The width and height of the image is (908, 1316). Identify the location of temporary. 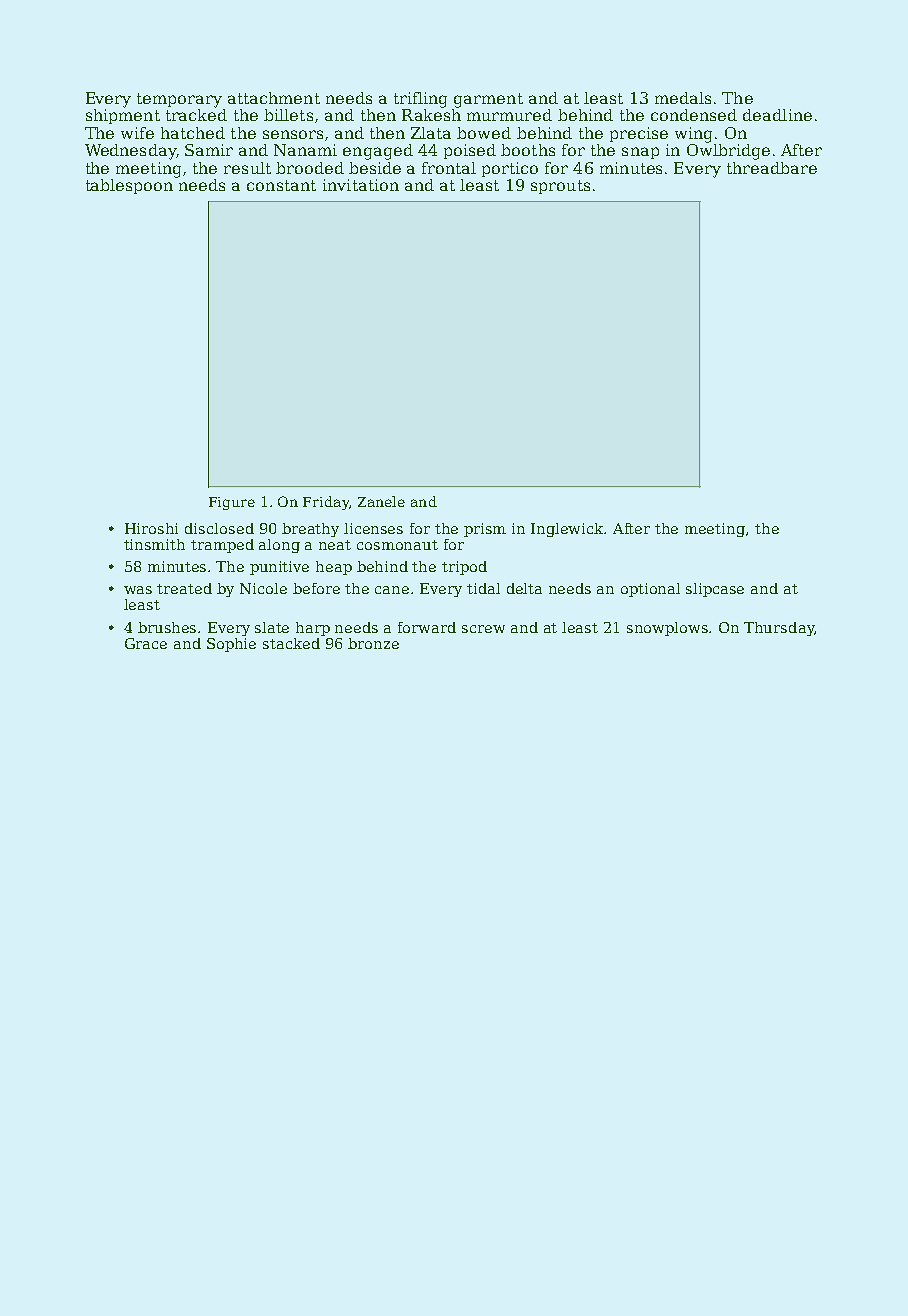
(179, 100).
